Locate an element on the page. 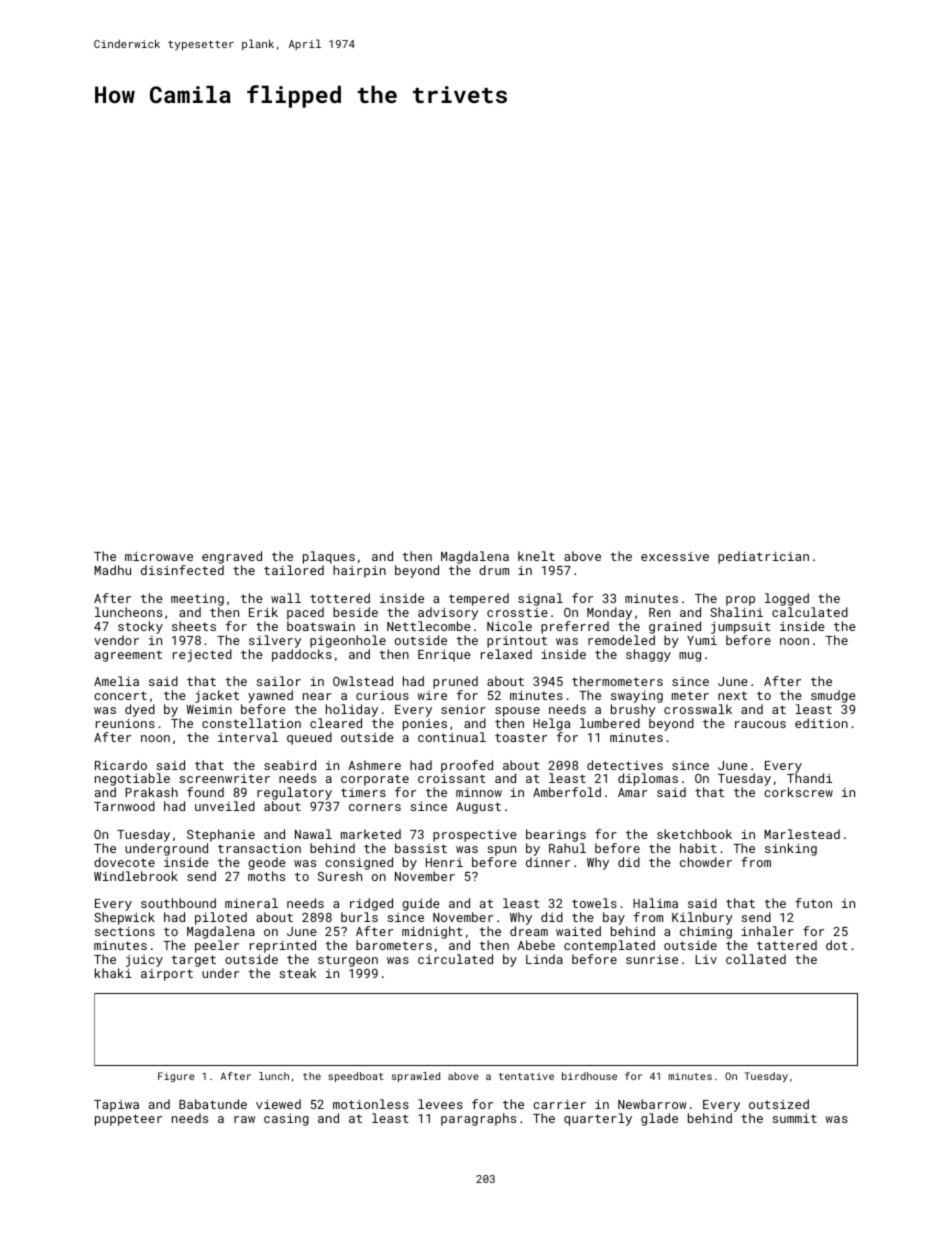  airport is located at coordinates (167, 975).
